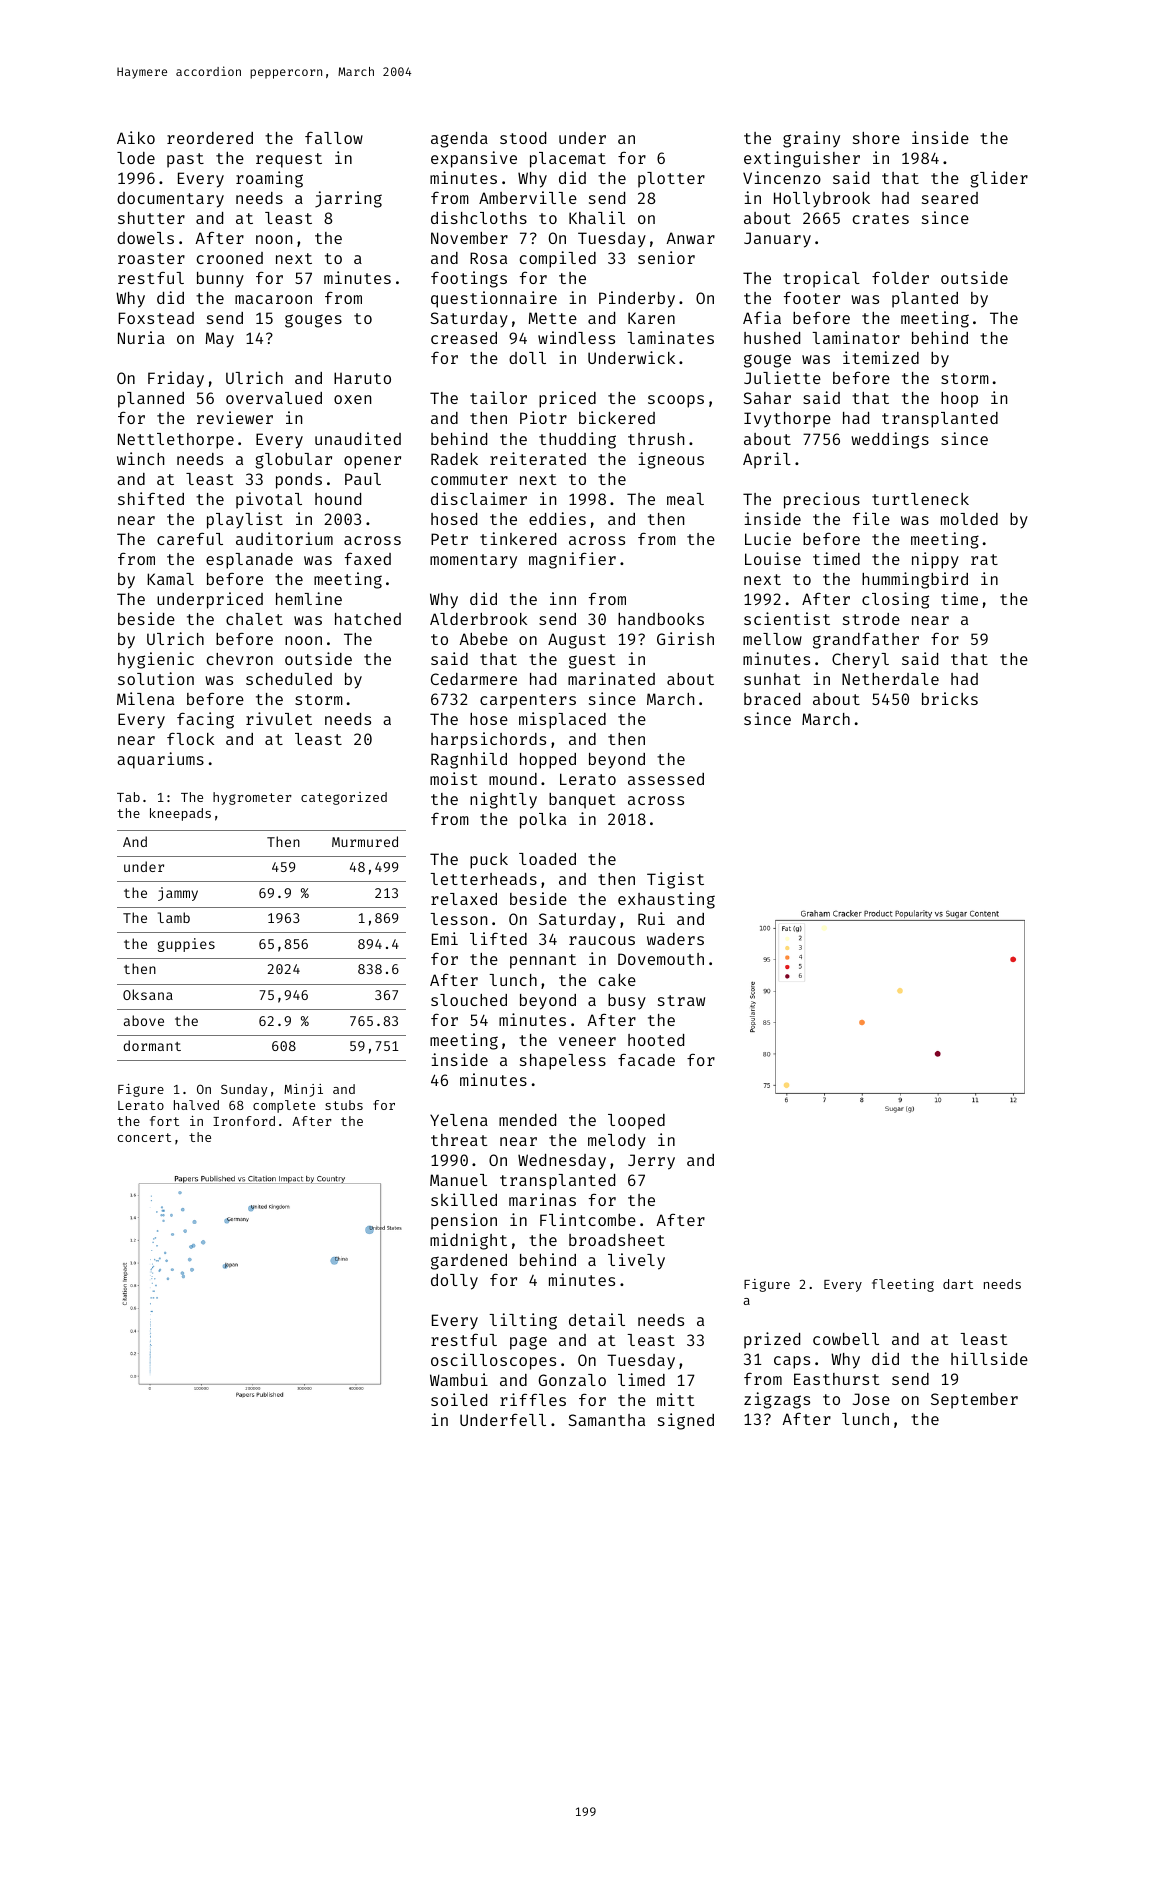 The image size is (1149, 1892). What do you see at coordinates (969, 519) in the page?
I see `molded` at bounding box center [969, 519].
